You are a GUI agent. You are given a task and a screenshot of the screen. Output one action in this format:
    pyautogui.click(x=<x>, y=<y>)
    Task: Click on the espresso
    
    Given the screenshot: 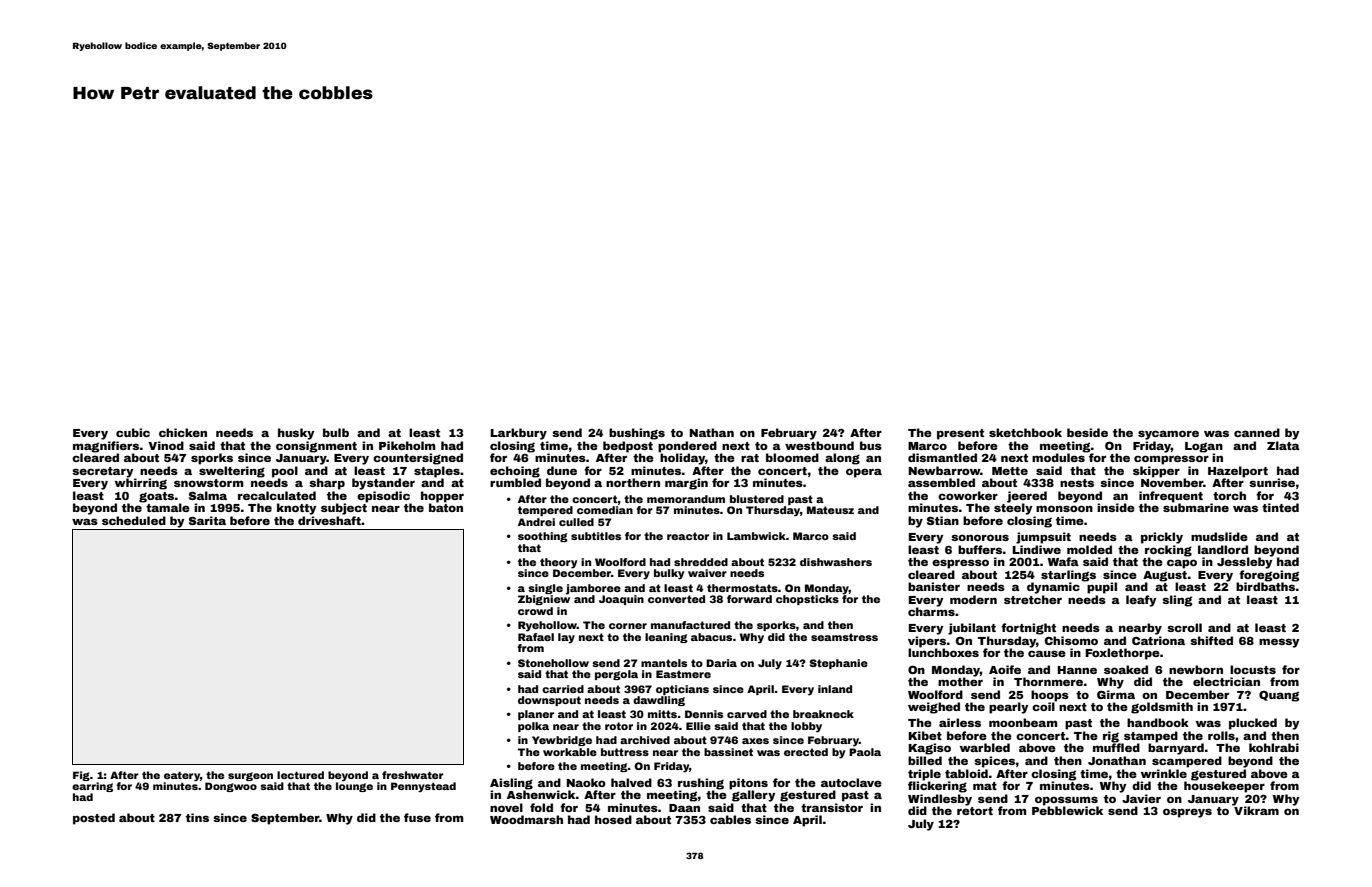 What is the action you would take?
    pyautogui.click(x=960, y=564)
